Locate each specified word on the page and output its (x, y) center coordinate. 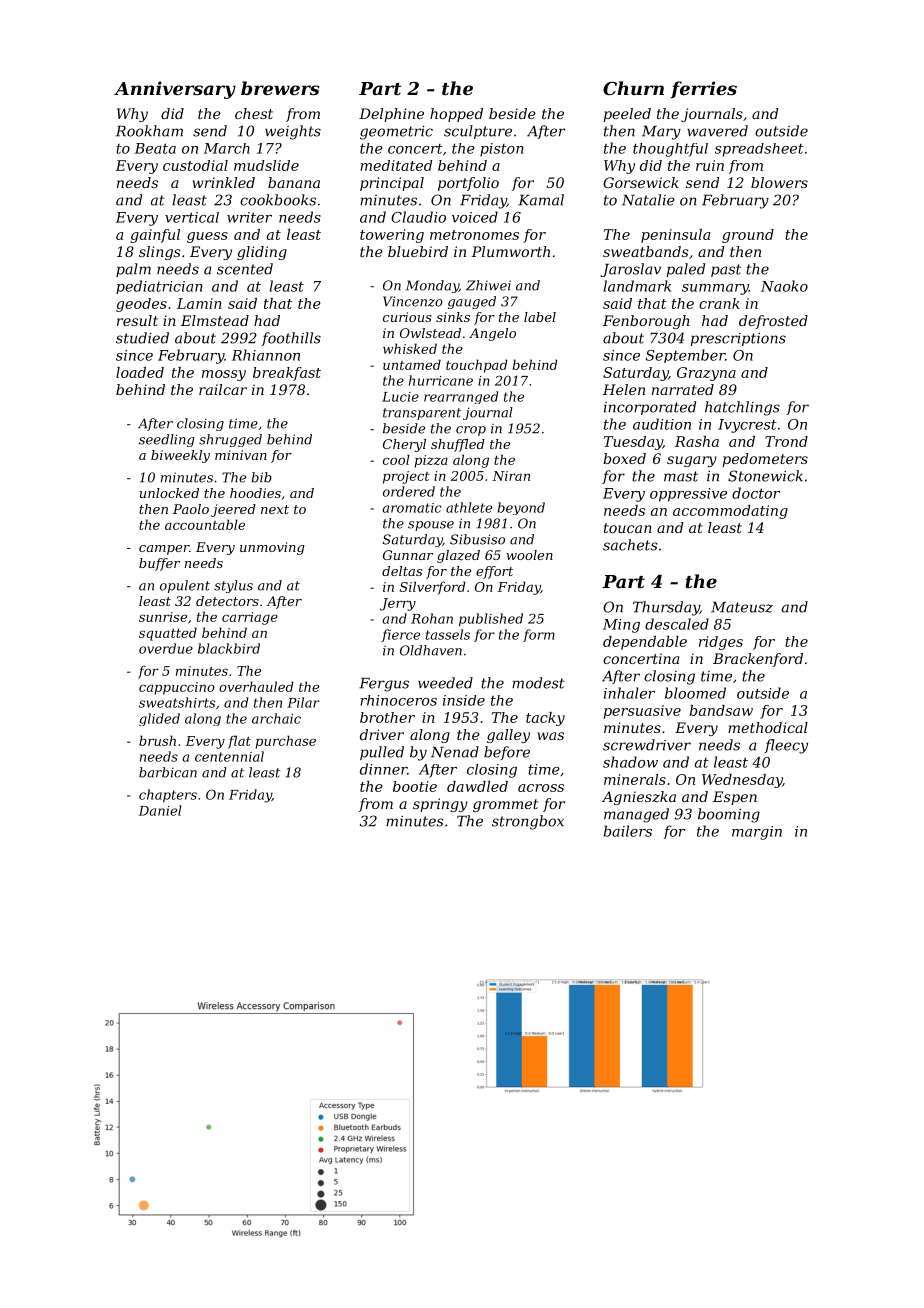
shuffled (458, 445)
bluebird (418, 251)
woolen (529, 555)
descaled (677, 624)
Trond (786, 441)
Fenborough (646, 322)
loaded (140, 372)
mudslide (266, 165)
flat (239, 742)
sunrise (163, 617)
